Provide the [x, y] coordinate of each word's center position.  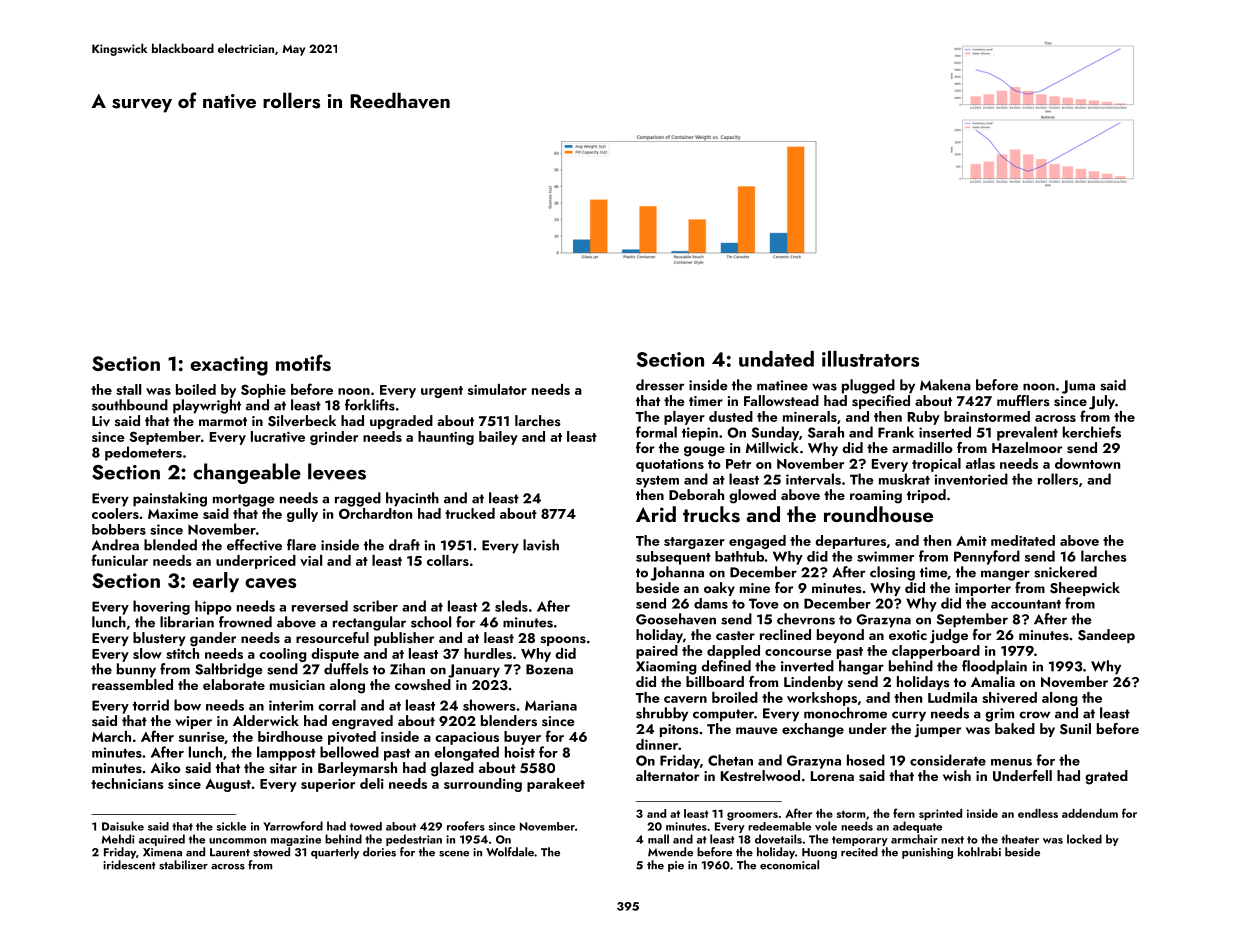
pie [676, 866]
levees [337, 471]
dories [379, 852]
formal [656, 432]
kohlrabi [979, 852]
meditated [1023, 540]
